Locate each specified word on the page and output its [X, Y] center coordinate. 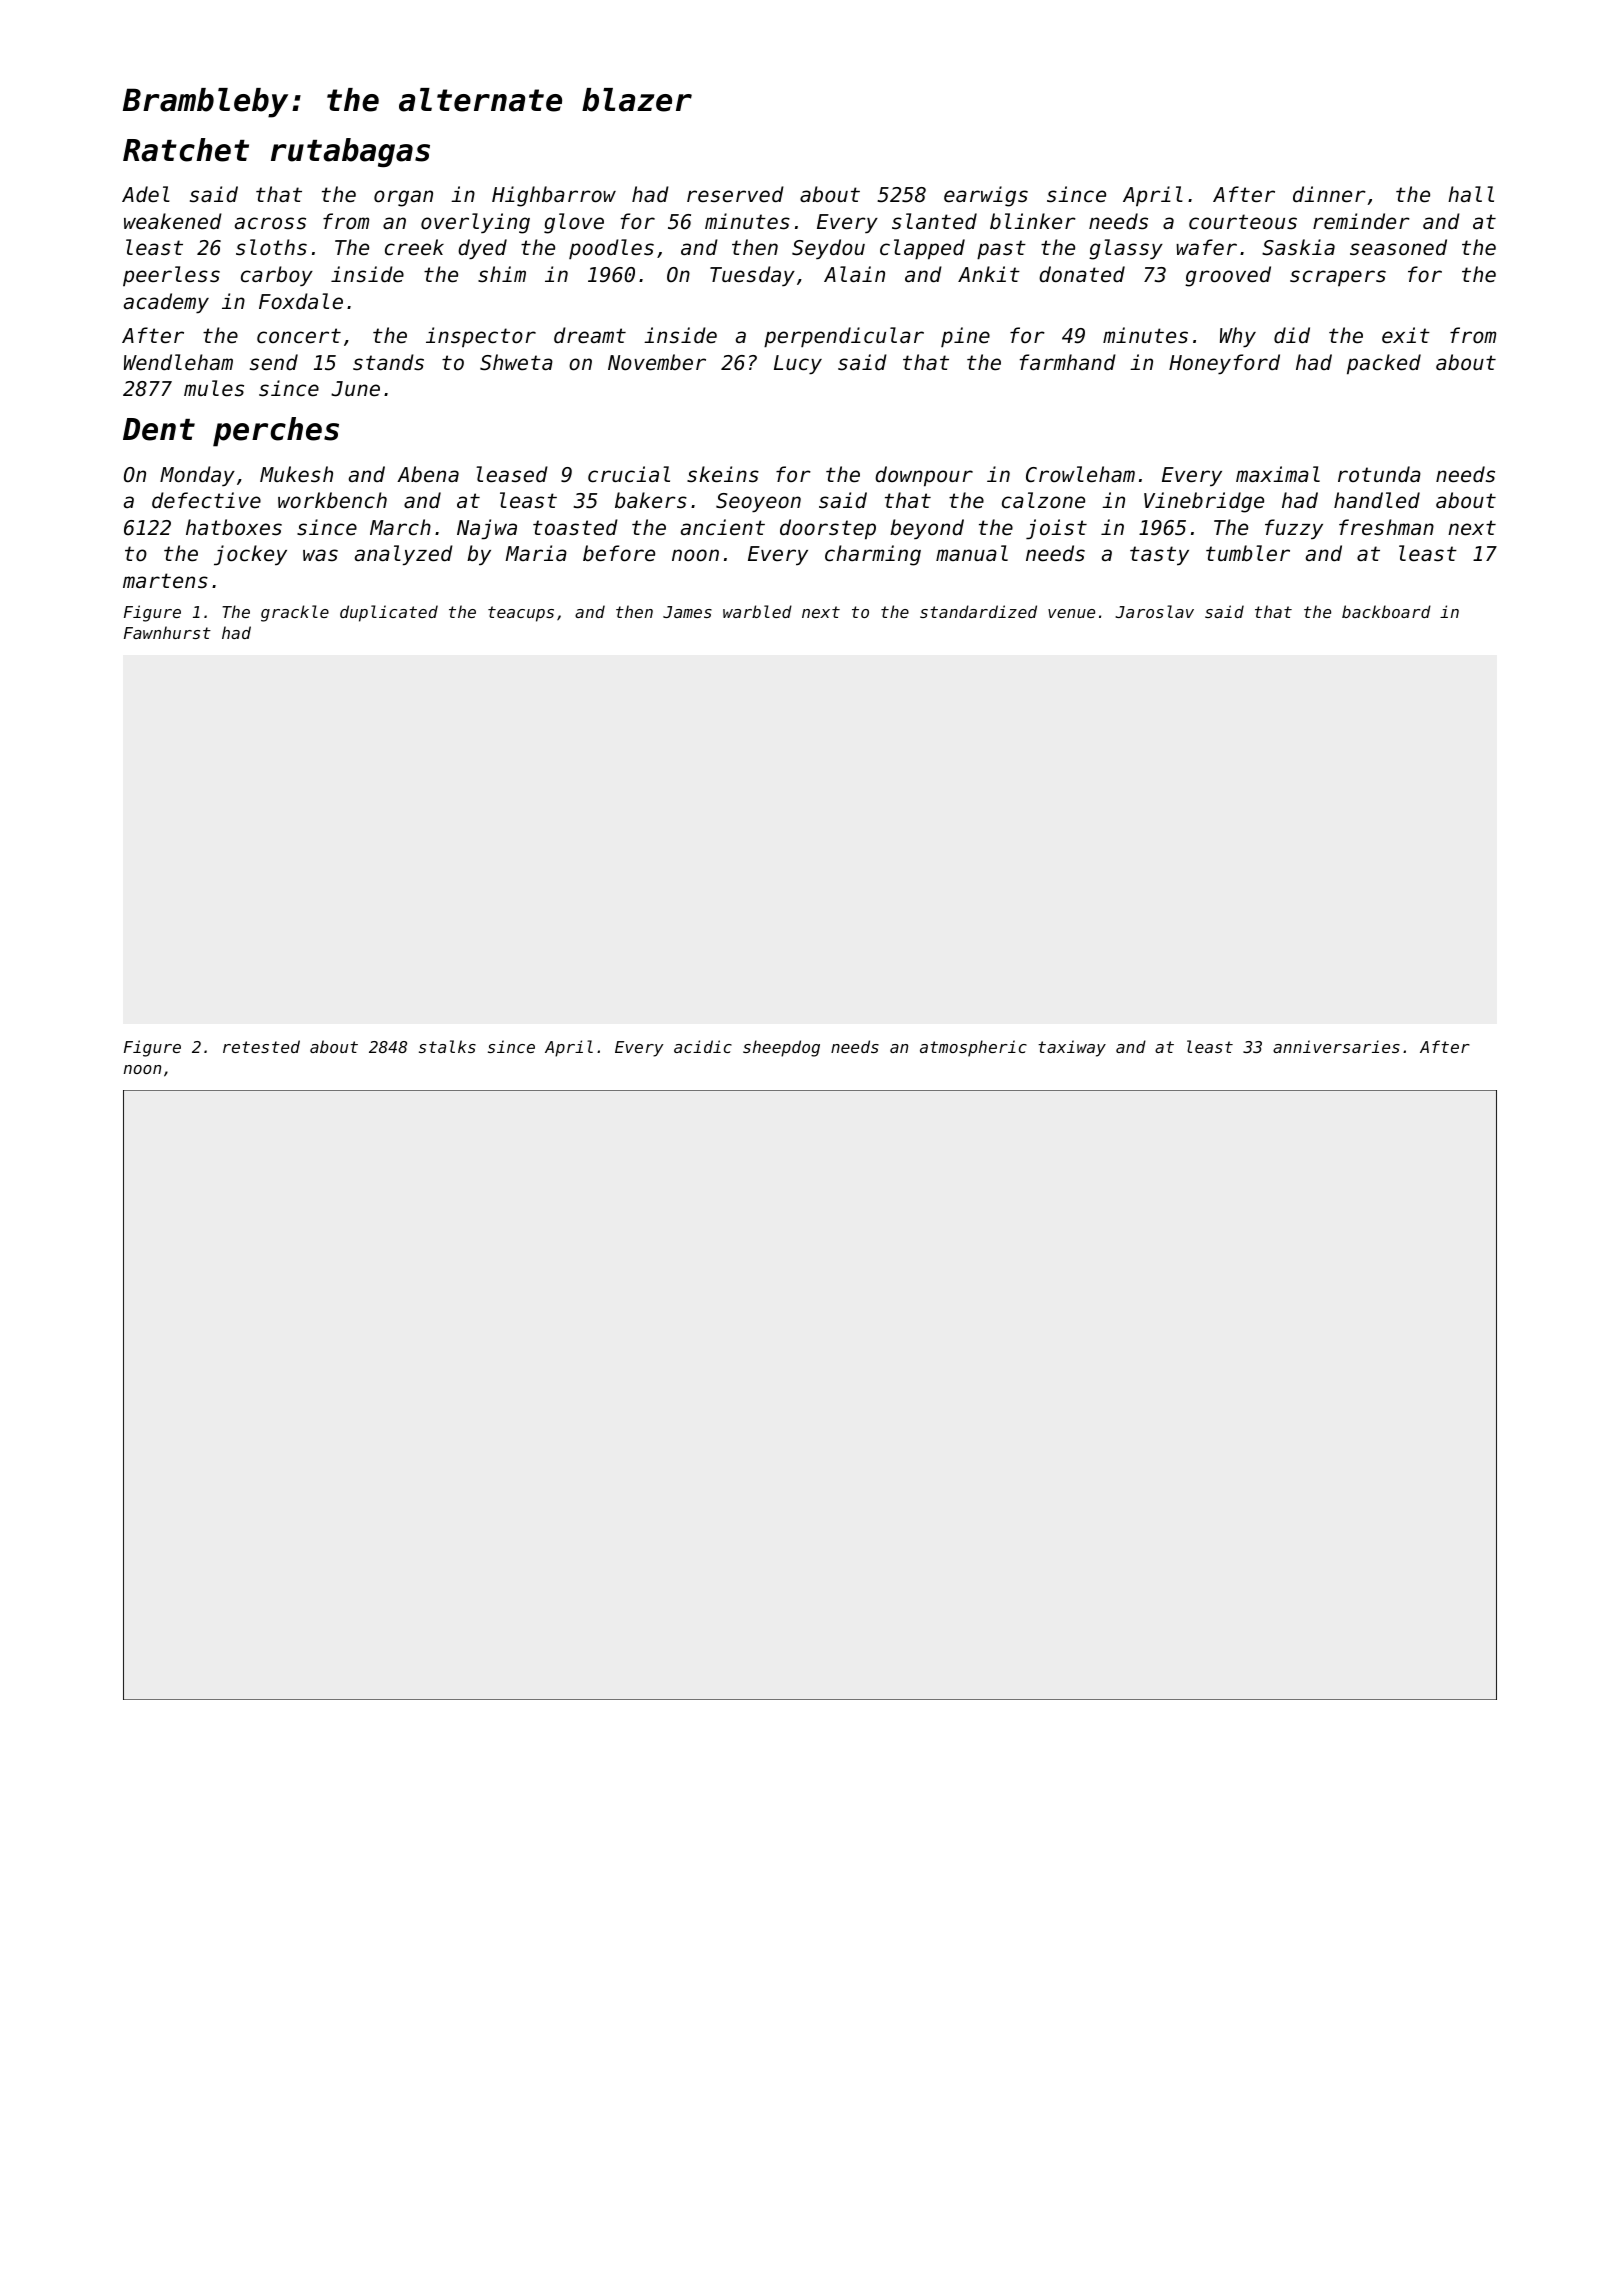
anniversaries [1336, 1046]
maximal [1278, 474]
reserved [735, 194]
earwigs [986, 196]
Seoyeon [758, 502]
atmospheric [973, 1048]
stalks [447, 1046]
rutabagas [350, 152]
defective [206, 500]
